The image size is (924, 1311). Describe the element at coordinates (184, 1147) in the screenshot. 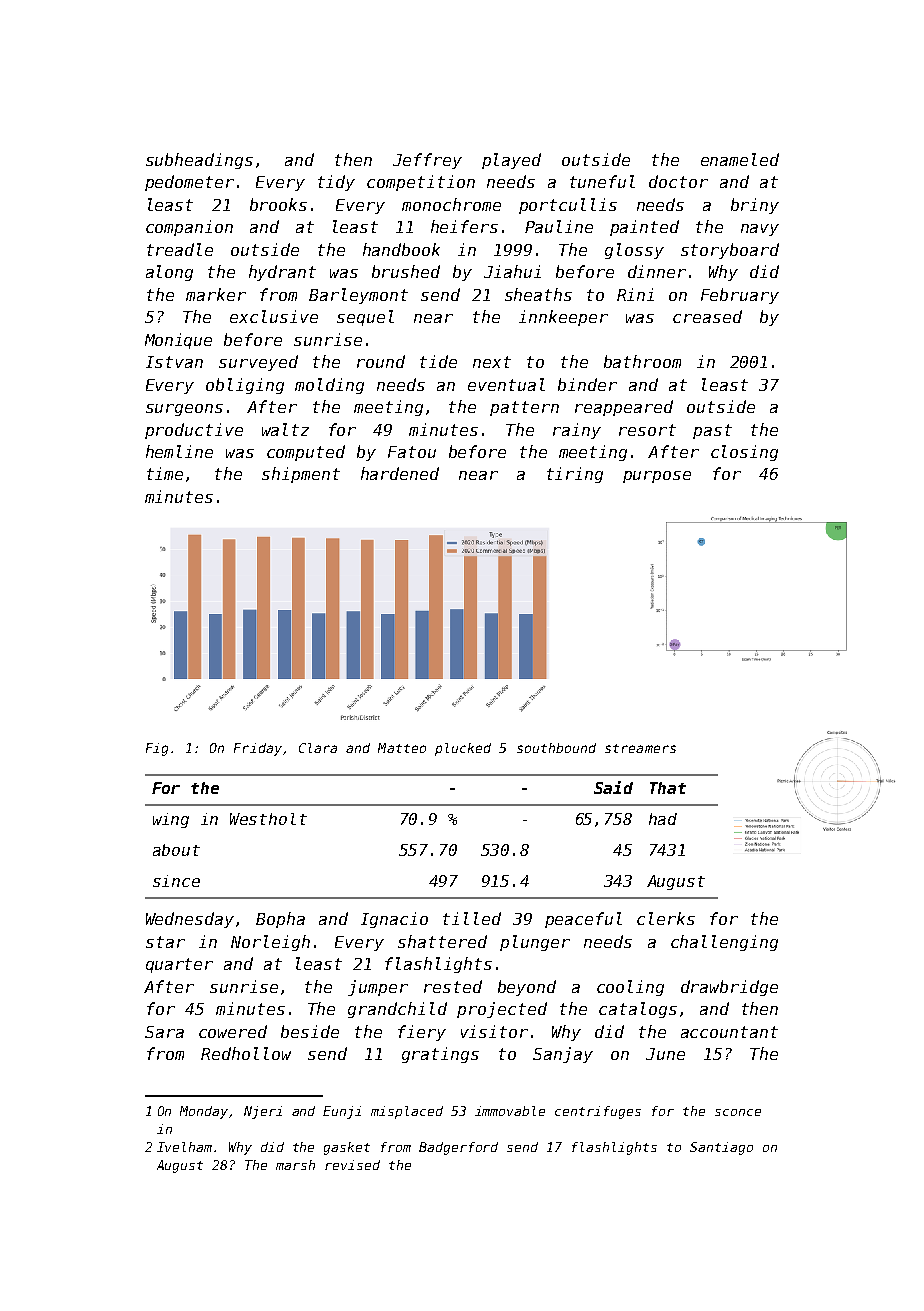

I see `Ivelham` at that location.
